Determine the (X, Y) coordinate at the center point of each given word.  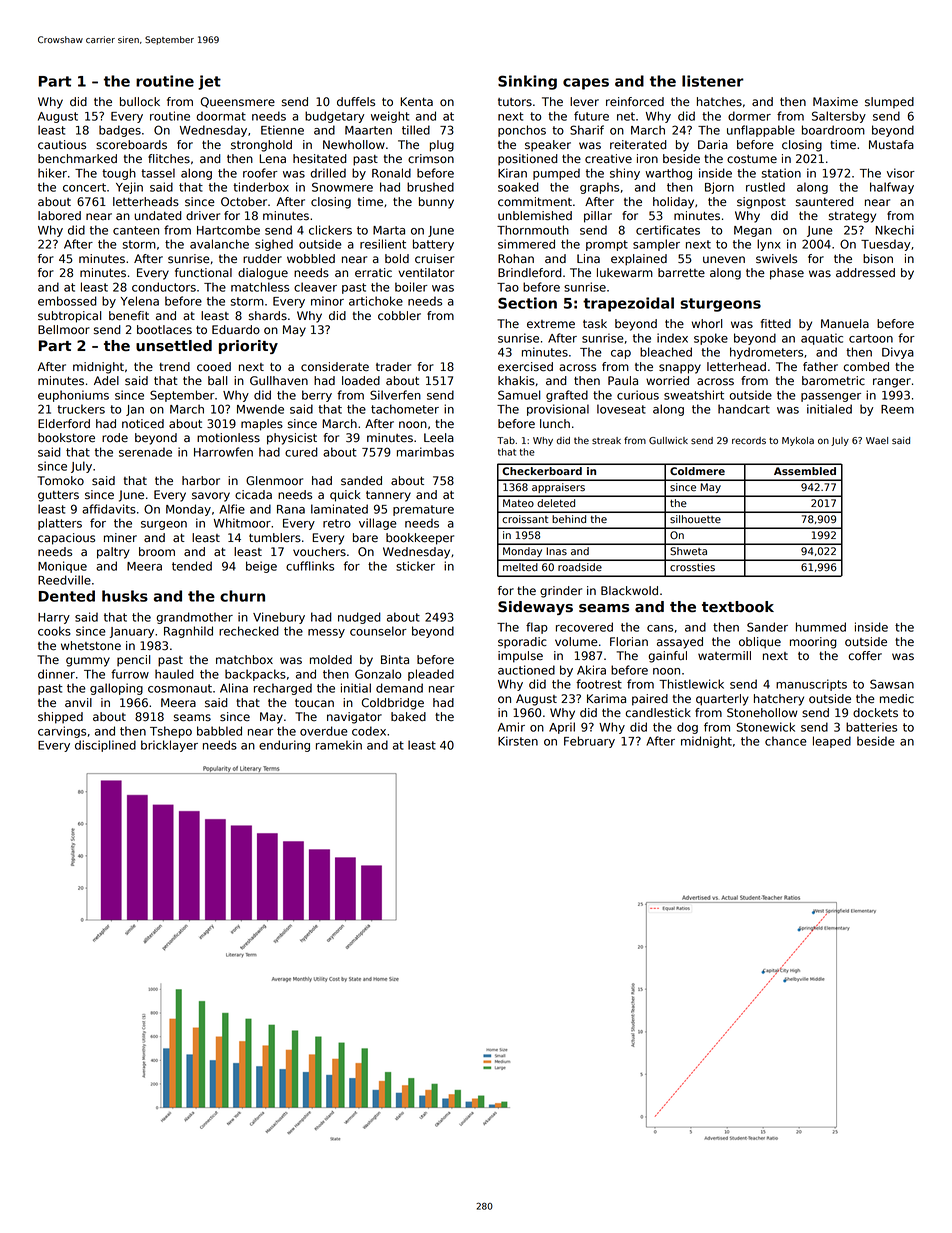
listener (713, 81)
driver (203, 216)
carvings (62, 732)
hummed (821, 627)
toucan (314, 703)
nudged (359, 618)
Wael (877, 440)
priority (248, 347)
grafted (567, 396)
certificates (668, 230)
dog (687, 728)
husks (125, 596)
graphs (599, 188)
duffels (356, 102)
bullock (140, 102)
